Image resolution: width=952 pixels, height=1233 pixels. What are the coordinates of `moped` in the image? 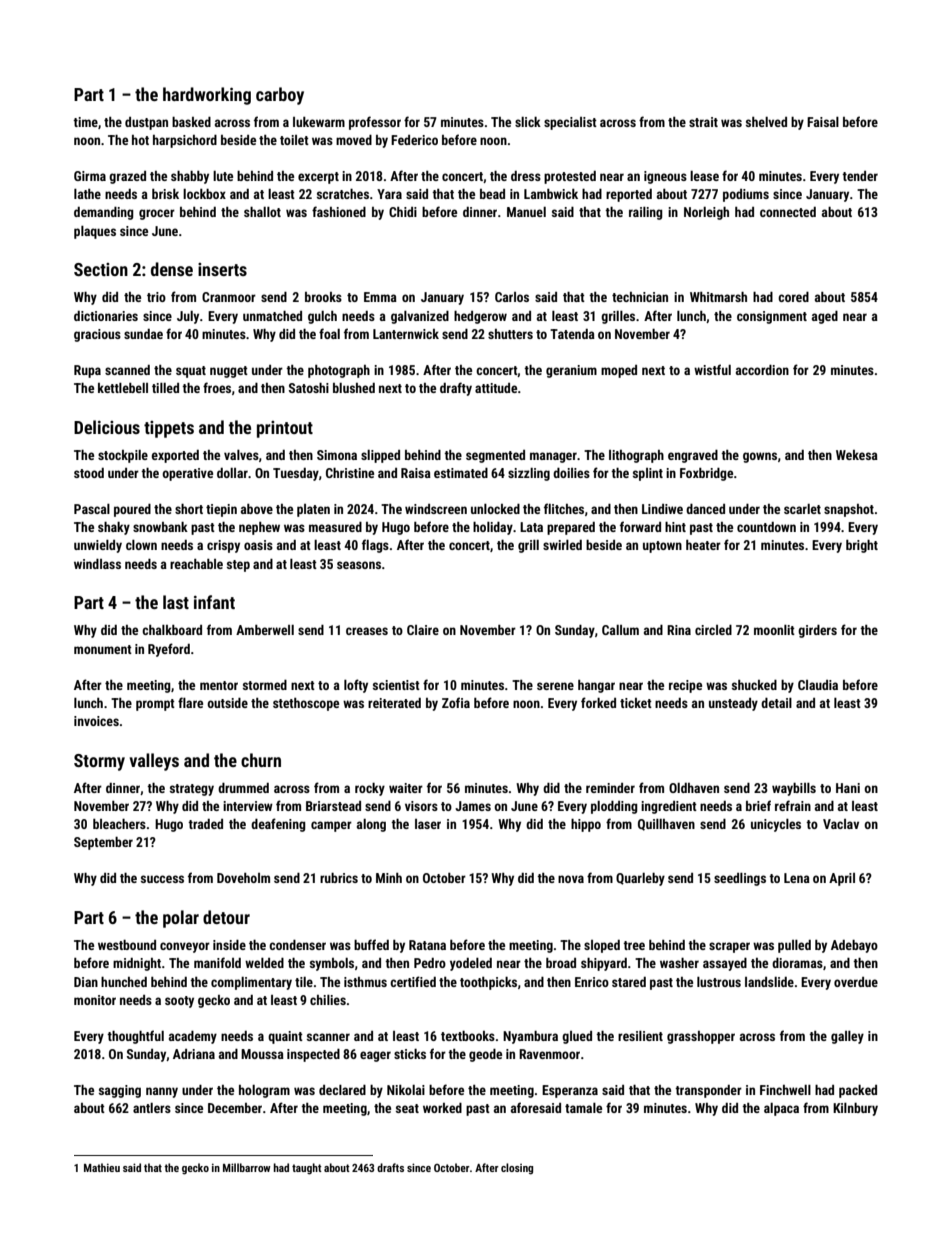 It's located at (619, 371).
